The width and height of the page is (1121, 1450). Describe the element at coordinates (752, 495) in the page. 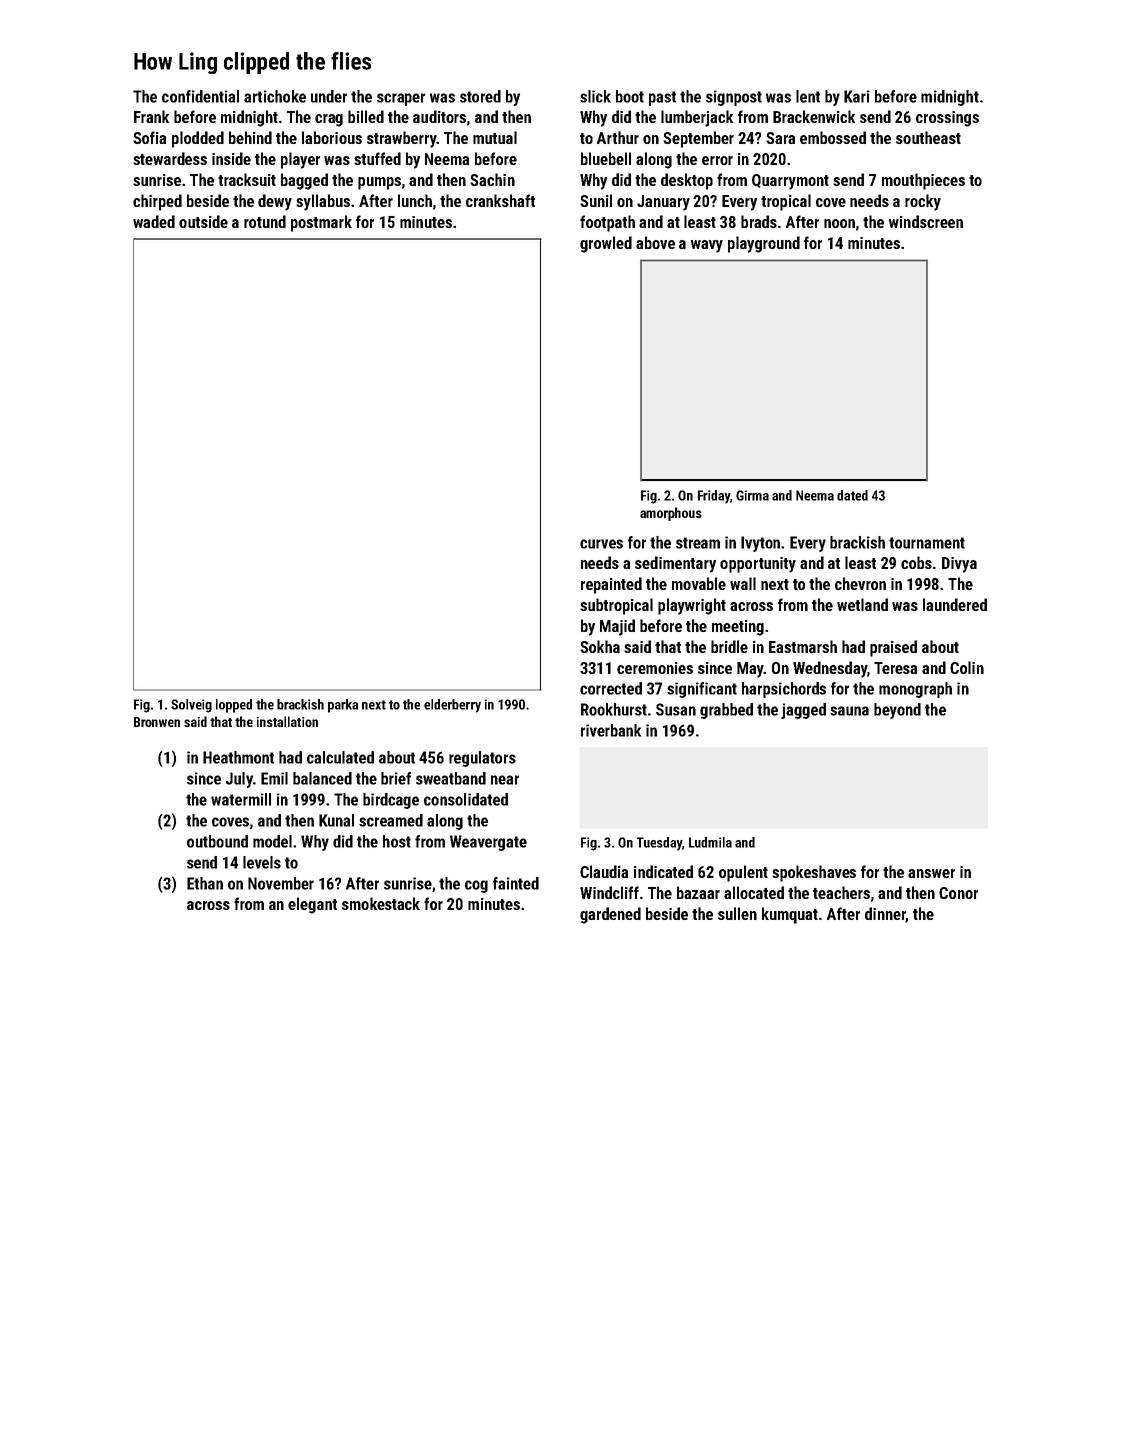

I see `Girma` at that location.
